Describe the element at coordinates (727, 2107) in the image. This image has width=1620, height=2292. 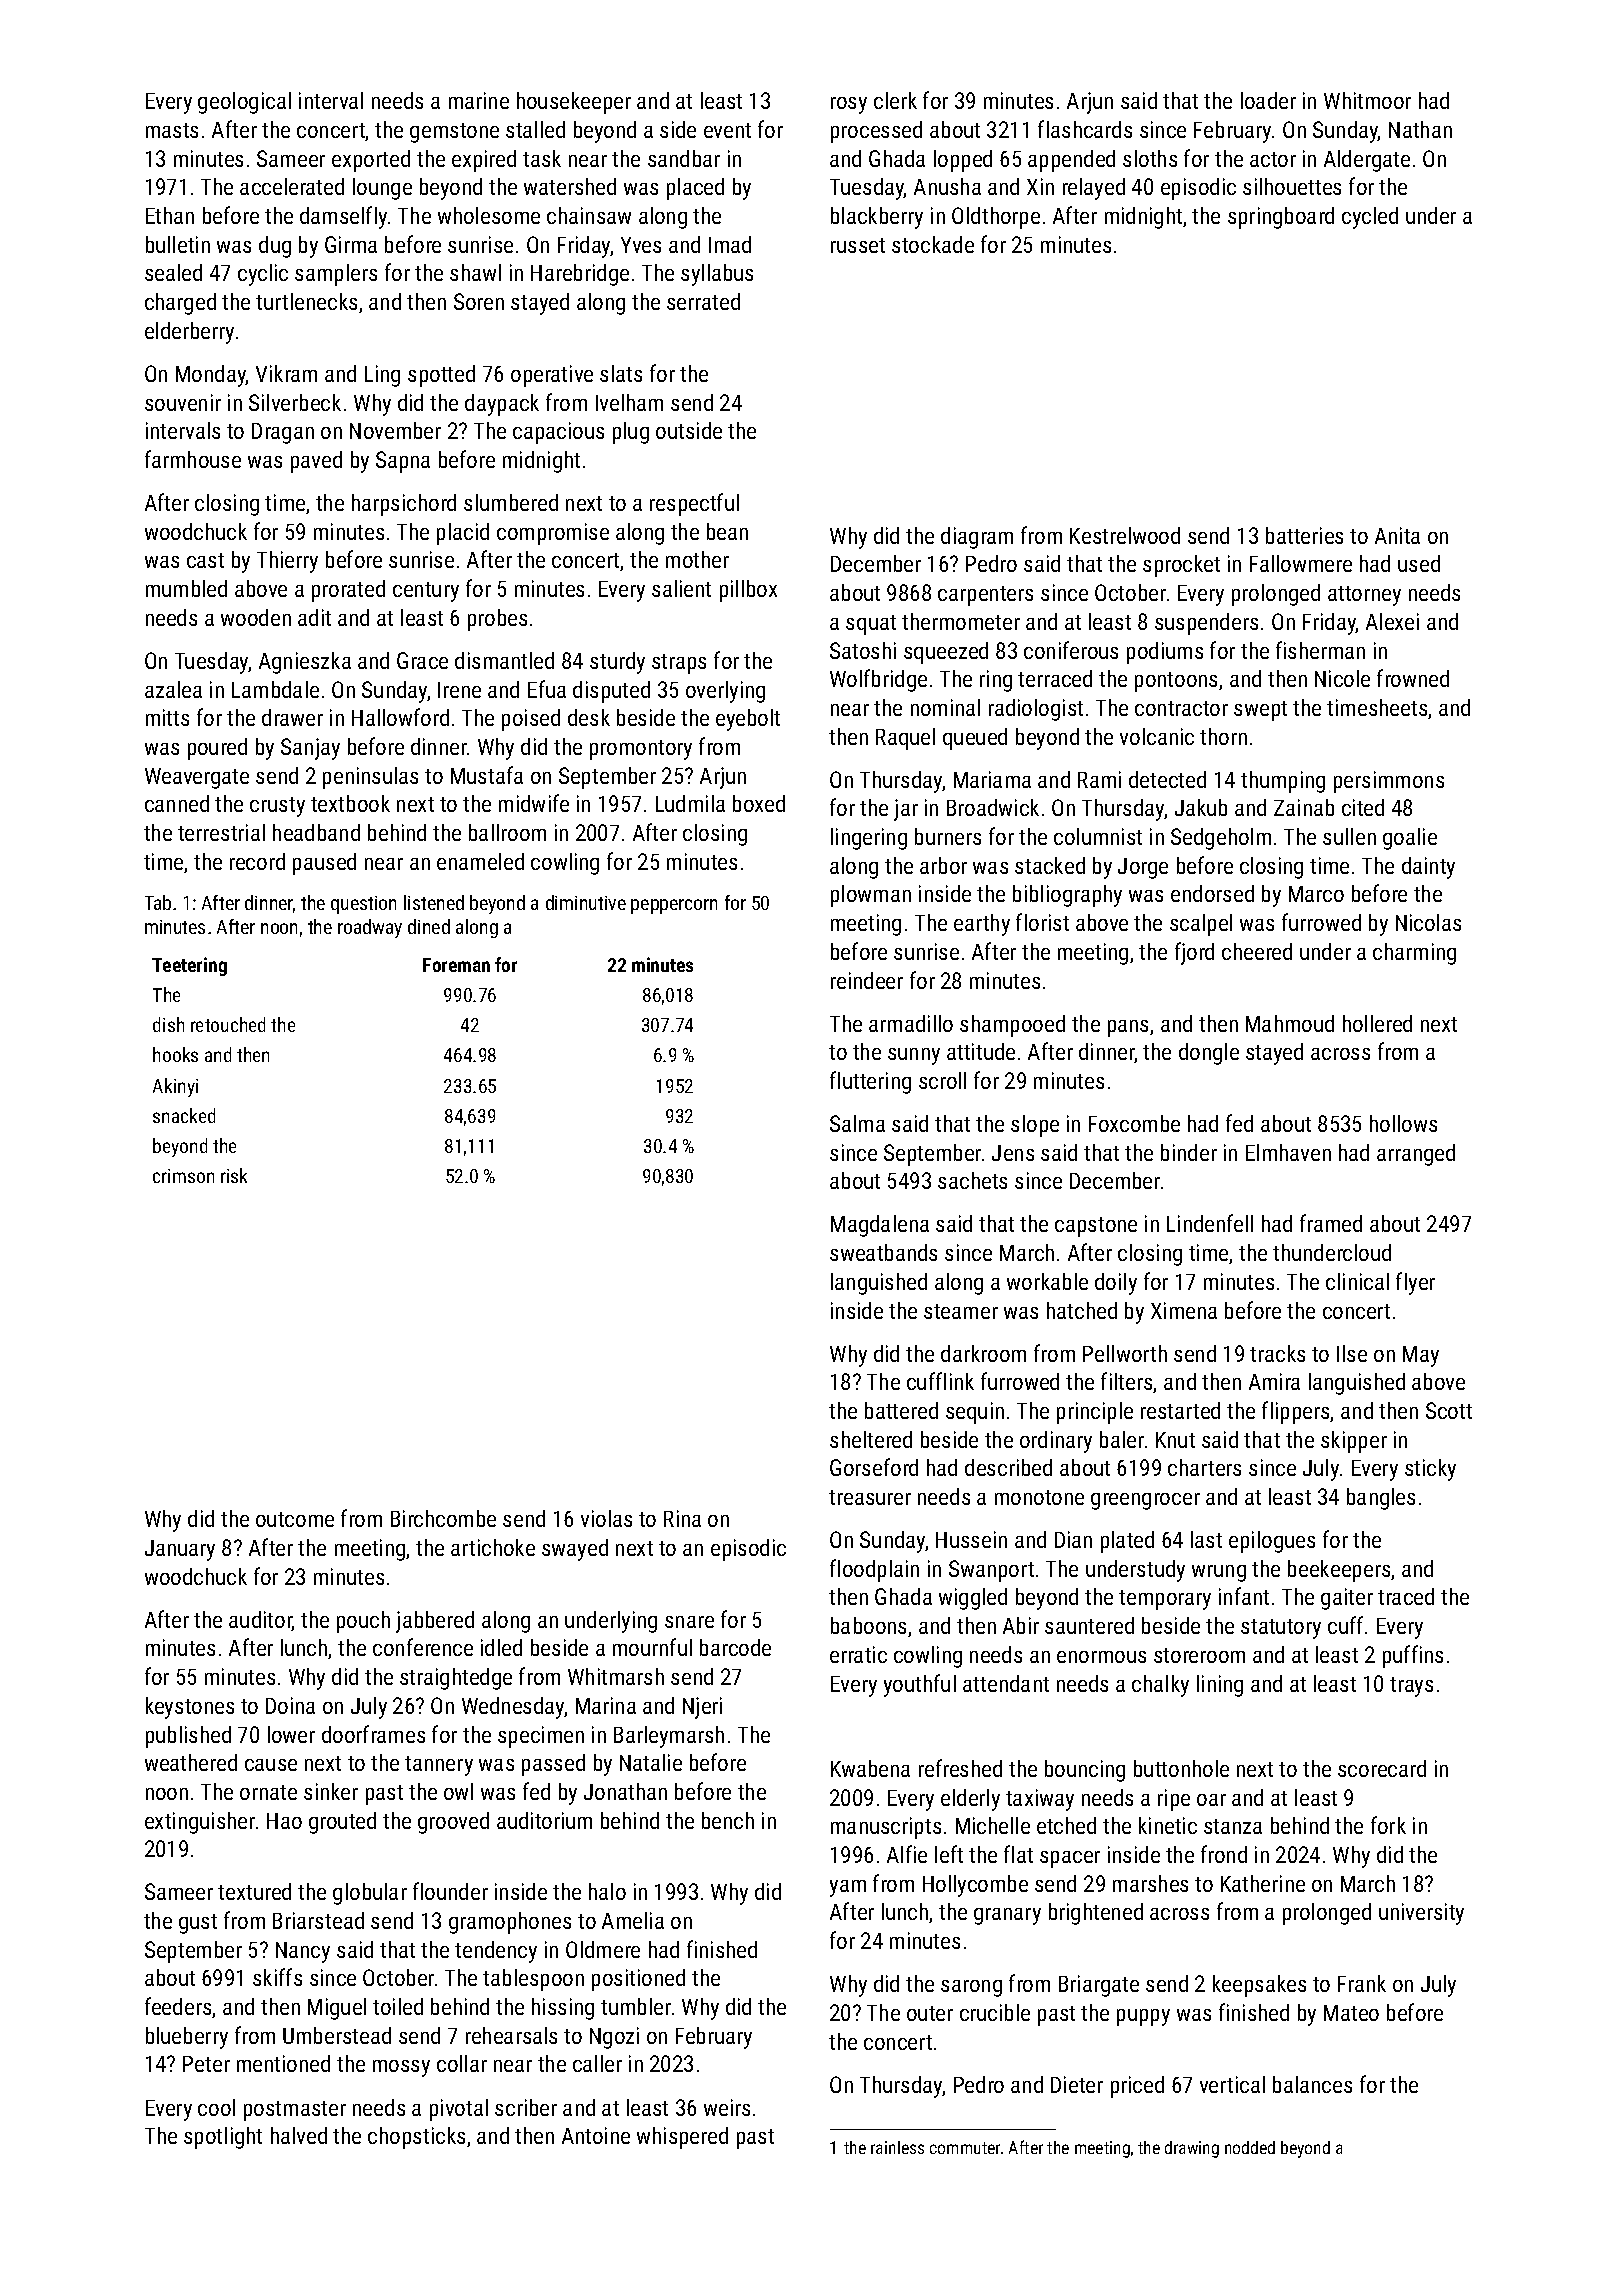
I see `weirs` at that location.
